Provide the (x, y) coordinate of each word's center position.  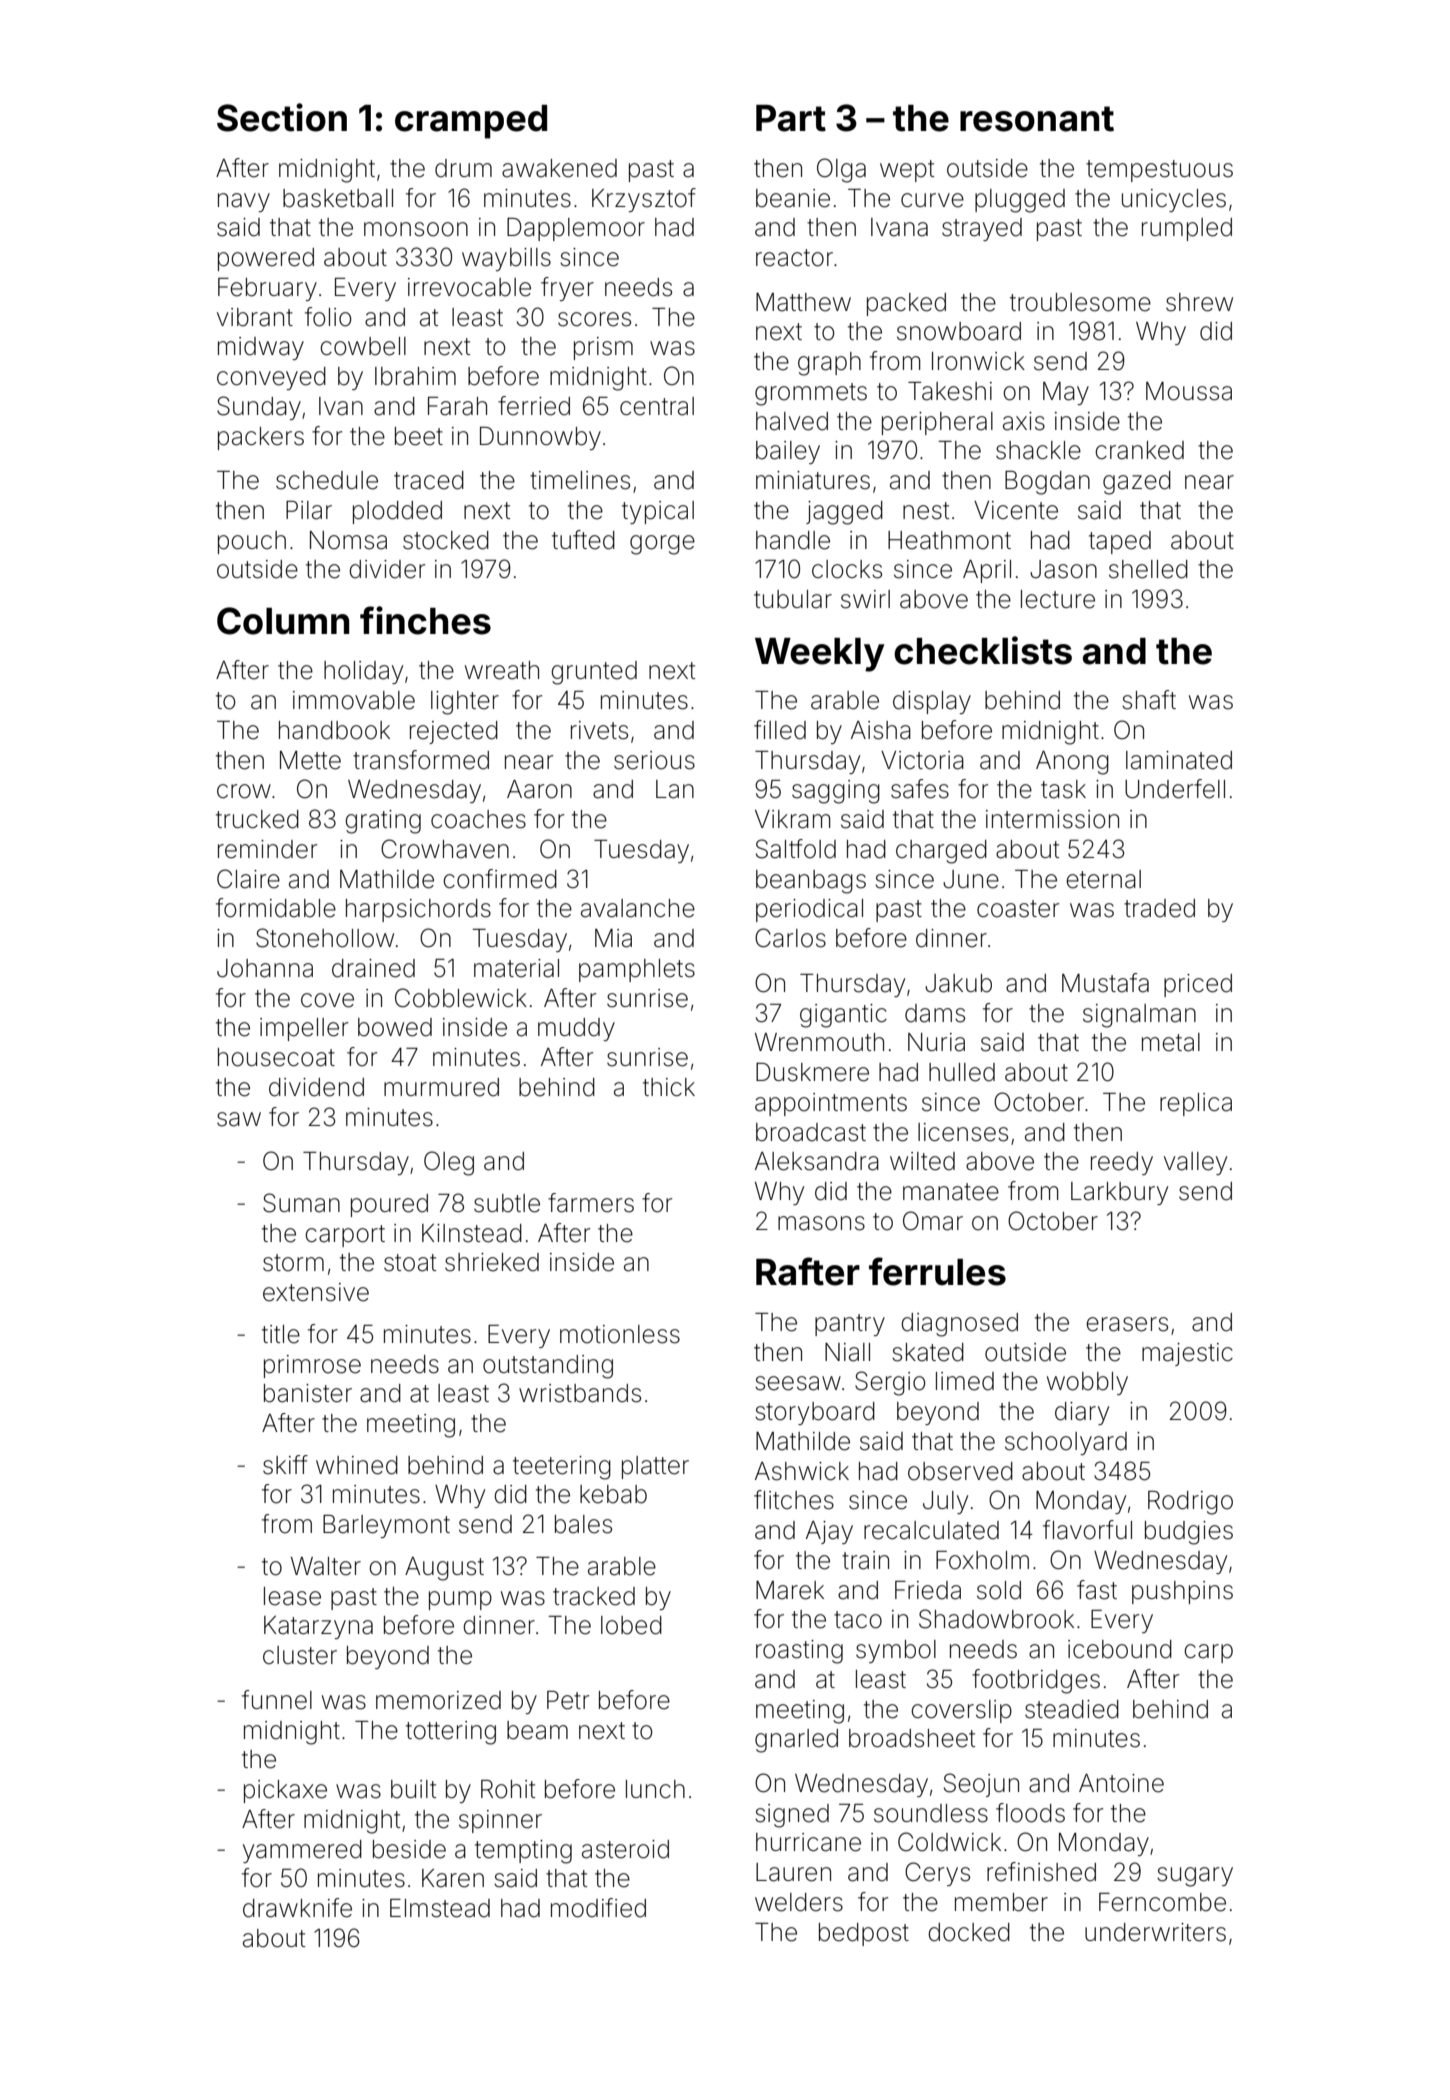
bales (583, 1524)
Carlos (790, 938)
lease (292, 1596)
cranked (1139, 450)
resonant (1037, 119)
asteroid (625, 1849)
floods (1030, 1813)
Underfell (1175, 789)
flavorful (1087, 1530)
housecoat (276, 1057)
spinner (500, 1821)
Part (791, 118)
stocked (446, 540)
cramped (471, 122)
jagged (844, 513)
